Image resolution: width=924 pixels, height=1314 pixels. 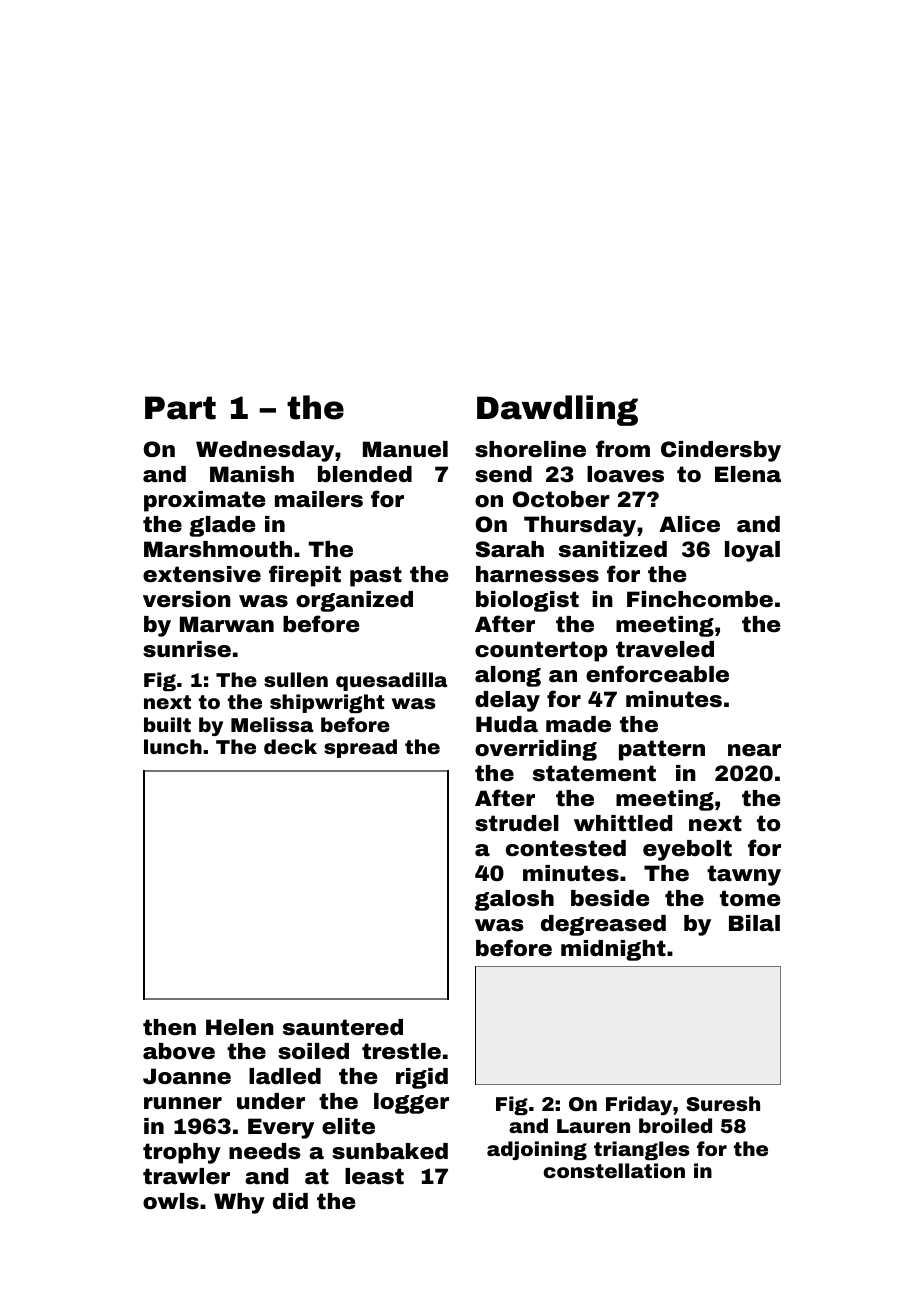 What do you see at coordinates (179, 1051) in the screenshot?
I see `above` at bounding box center [179, 1051].
